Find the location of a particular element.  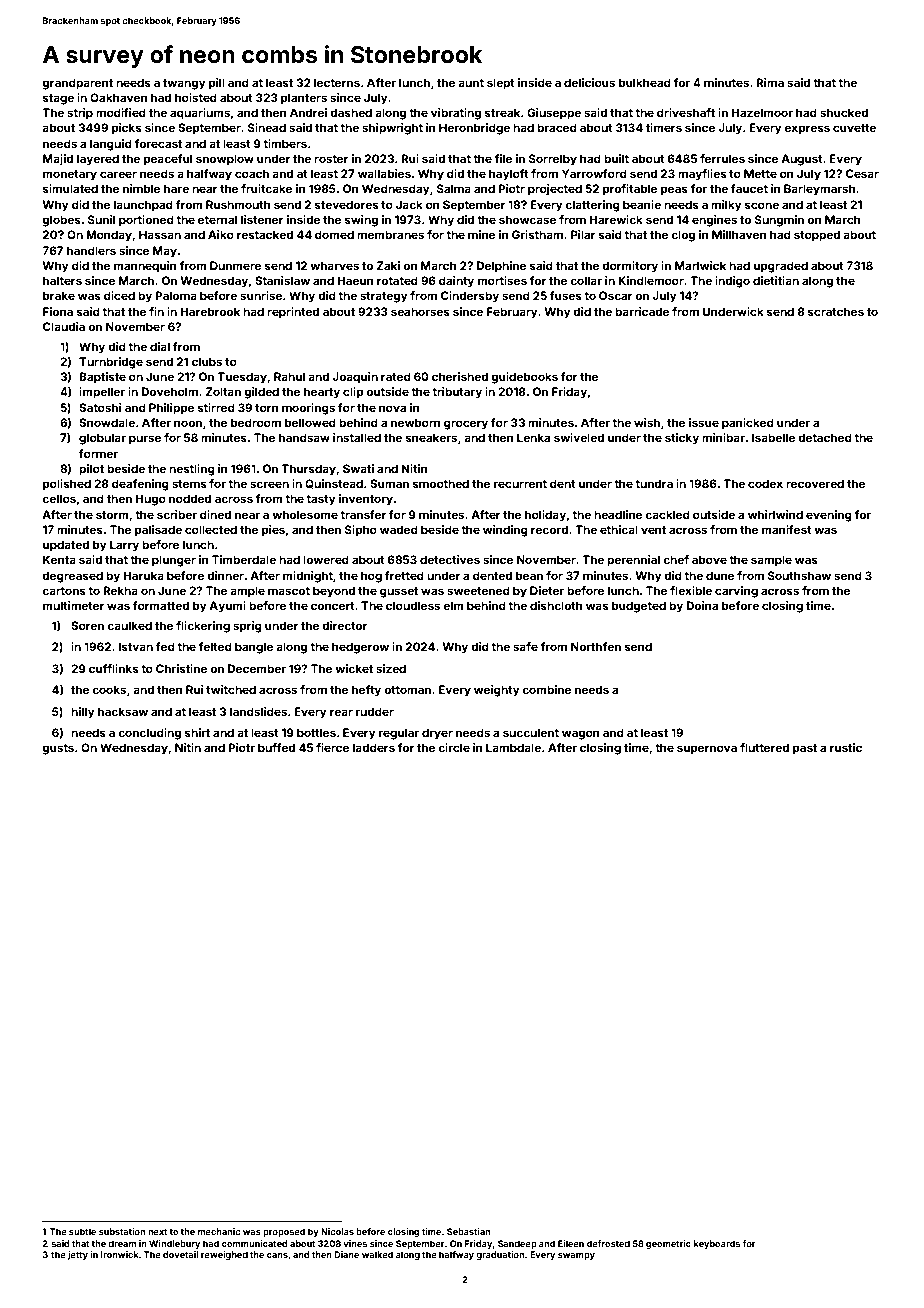

fluttered is located at coordinates (764, 747).
